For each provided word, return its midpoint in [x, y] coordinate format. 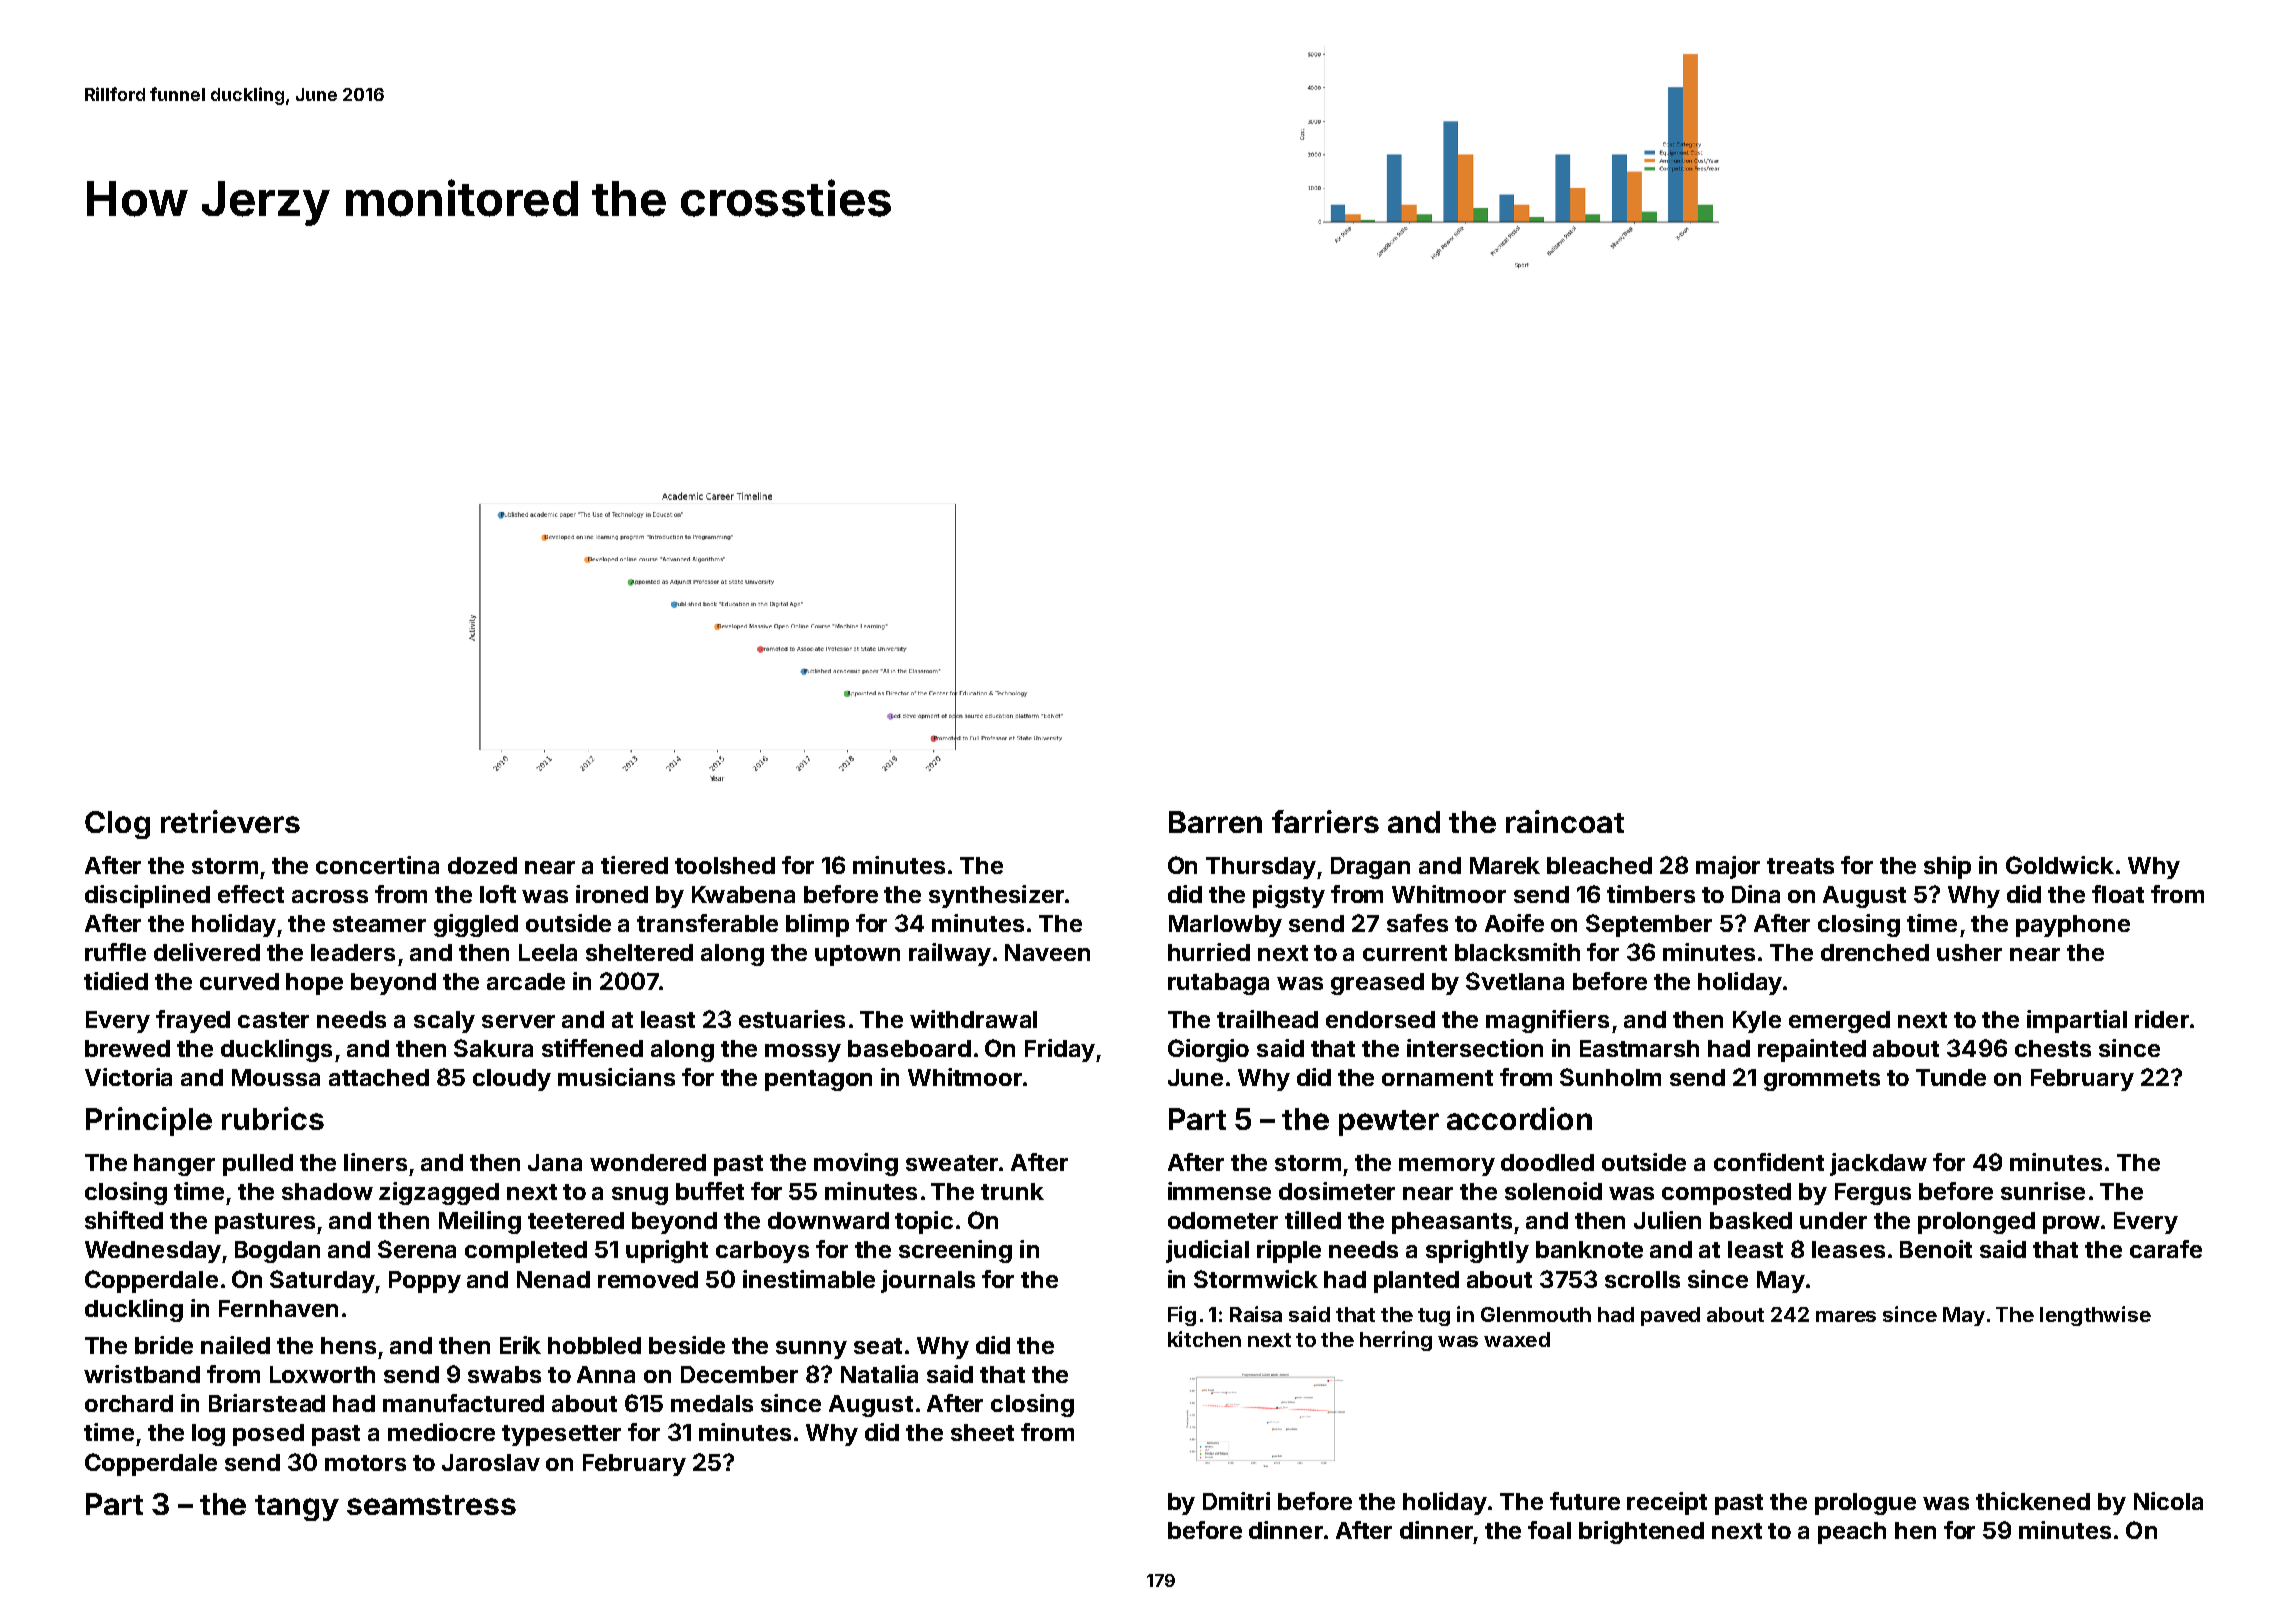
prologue [1865, 1504]
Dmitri [1236, 1501]
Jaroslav [491, 1462]
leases [1848, 1249]
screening [955, 1251]
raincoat [1565, 821]
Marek [1505, 865]
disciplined [147, 896]
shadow [327, 1191]
